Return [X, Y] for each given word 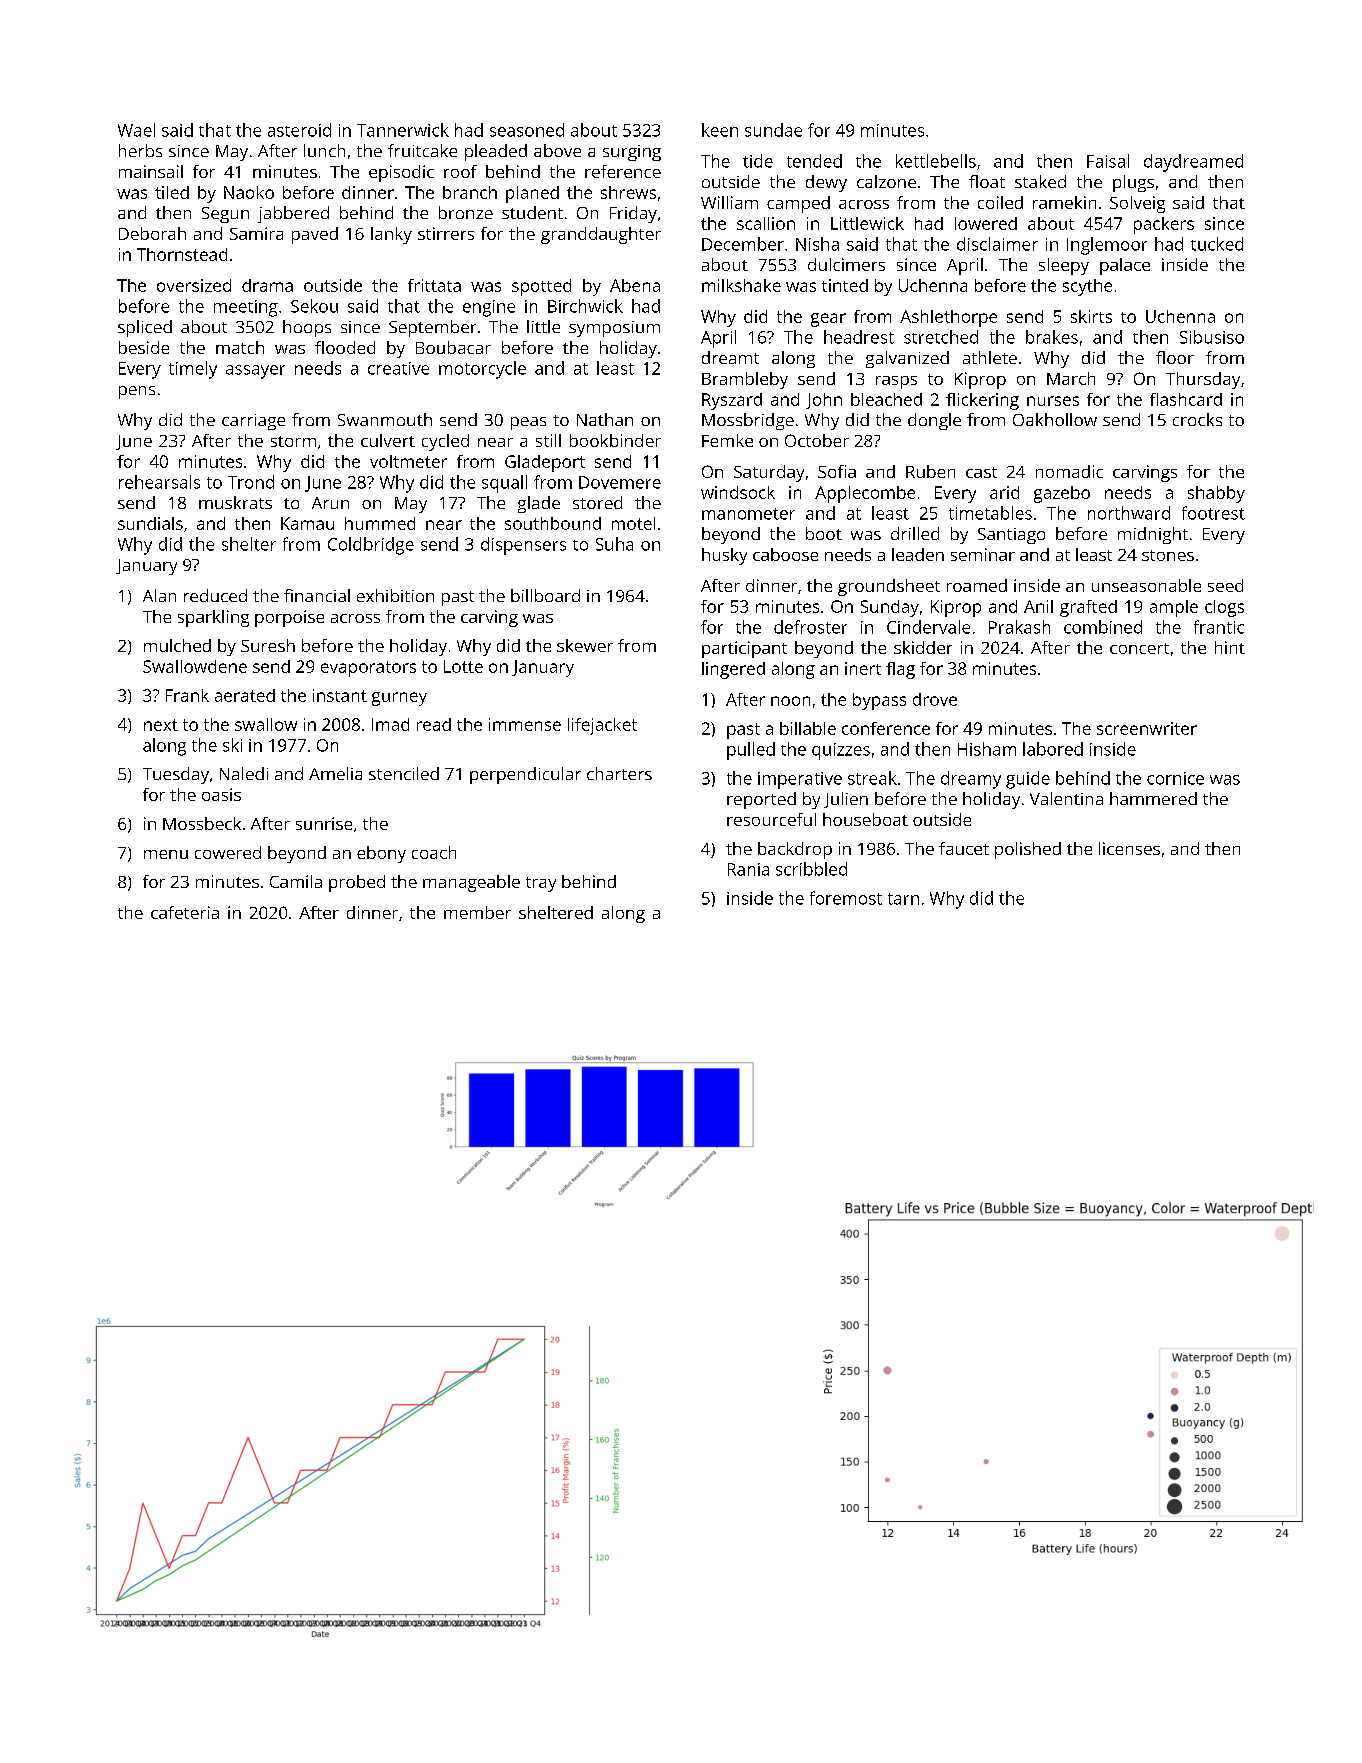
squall [504, 484]
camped [798, 204]
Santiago [1011, 536]
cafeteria [185, 912]
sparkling [213, 618]
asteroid [299, 130]
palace [1125, 266]
